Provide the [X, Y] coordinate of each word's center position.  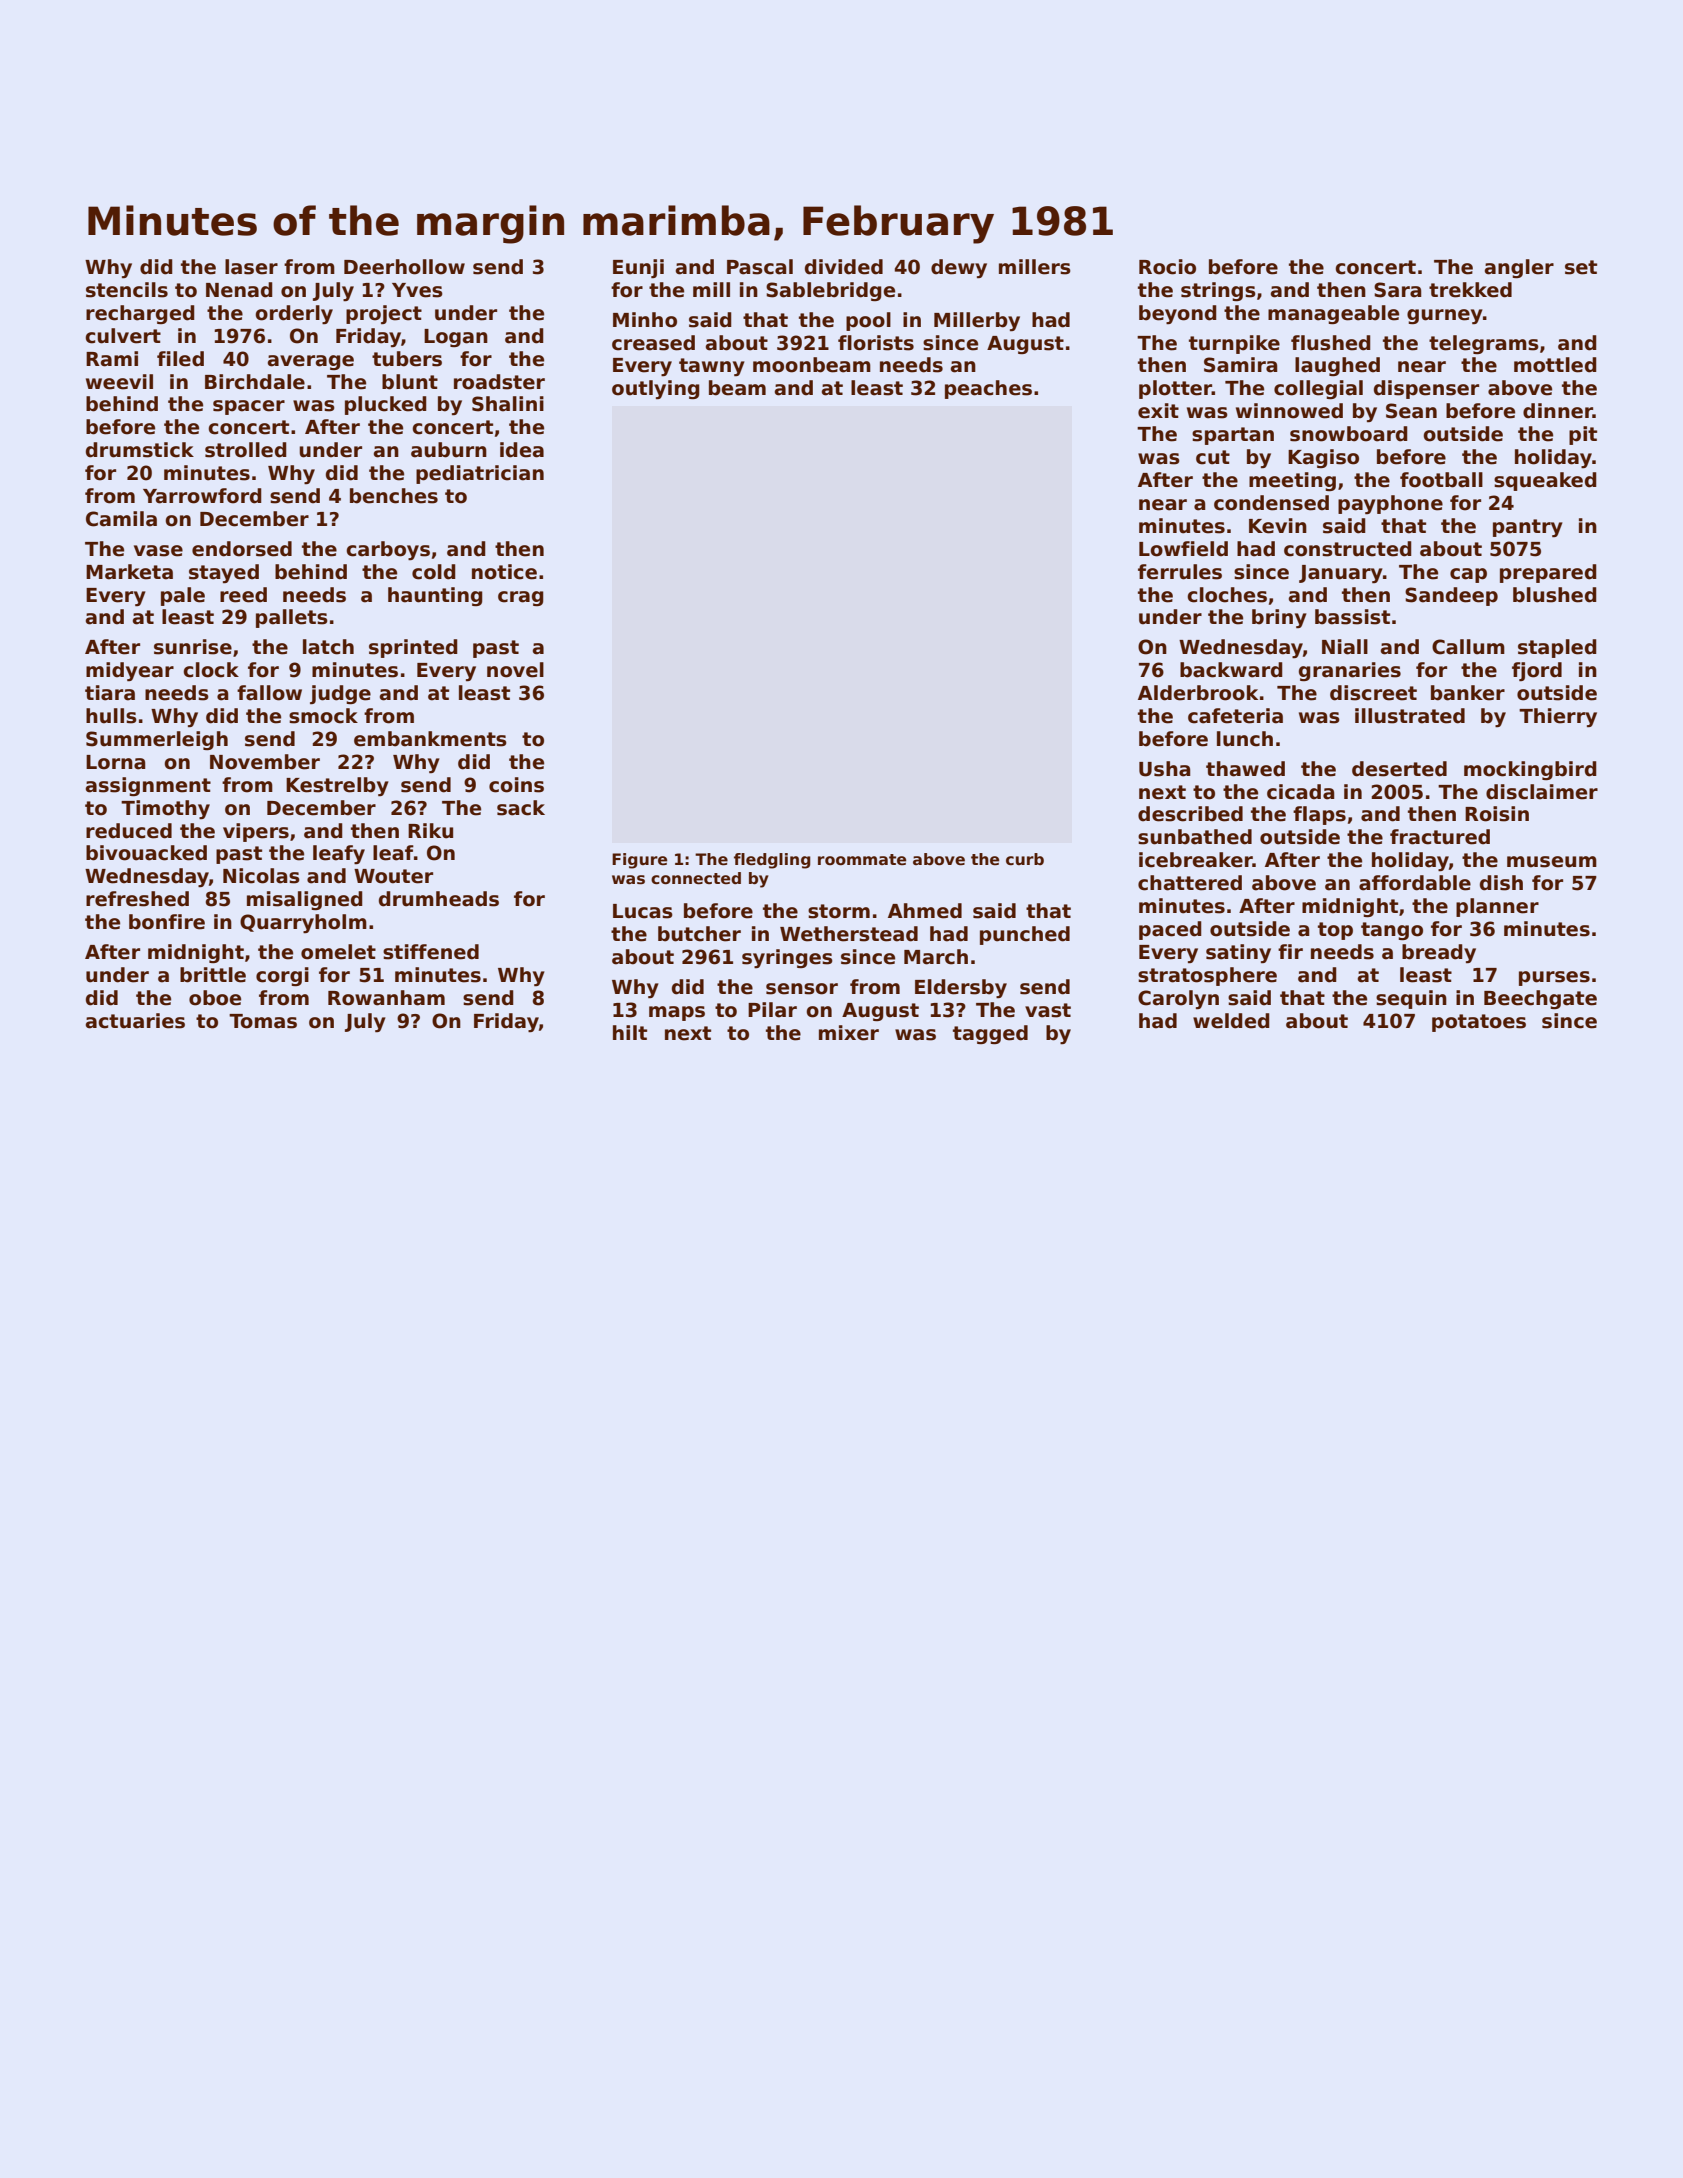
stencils [127, 290]
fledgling [772, 861]
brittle [213, 975]
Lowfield [1183, 549]
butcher [699, 934]
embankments [430, 739]
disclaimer [1542, 792]
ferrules [1180, 572]
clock [211, 670]
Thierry [1558, 717]
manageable [1333, 314]
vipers [256, 832]
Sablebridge [830, 291]
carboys [388, 551]
